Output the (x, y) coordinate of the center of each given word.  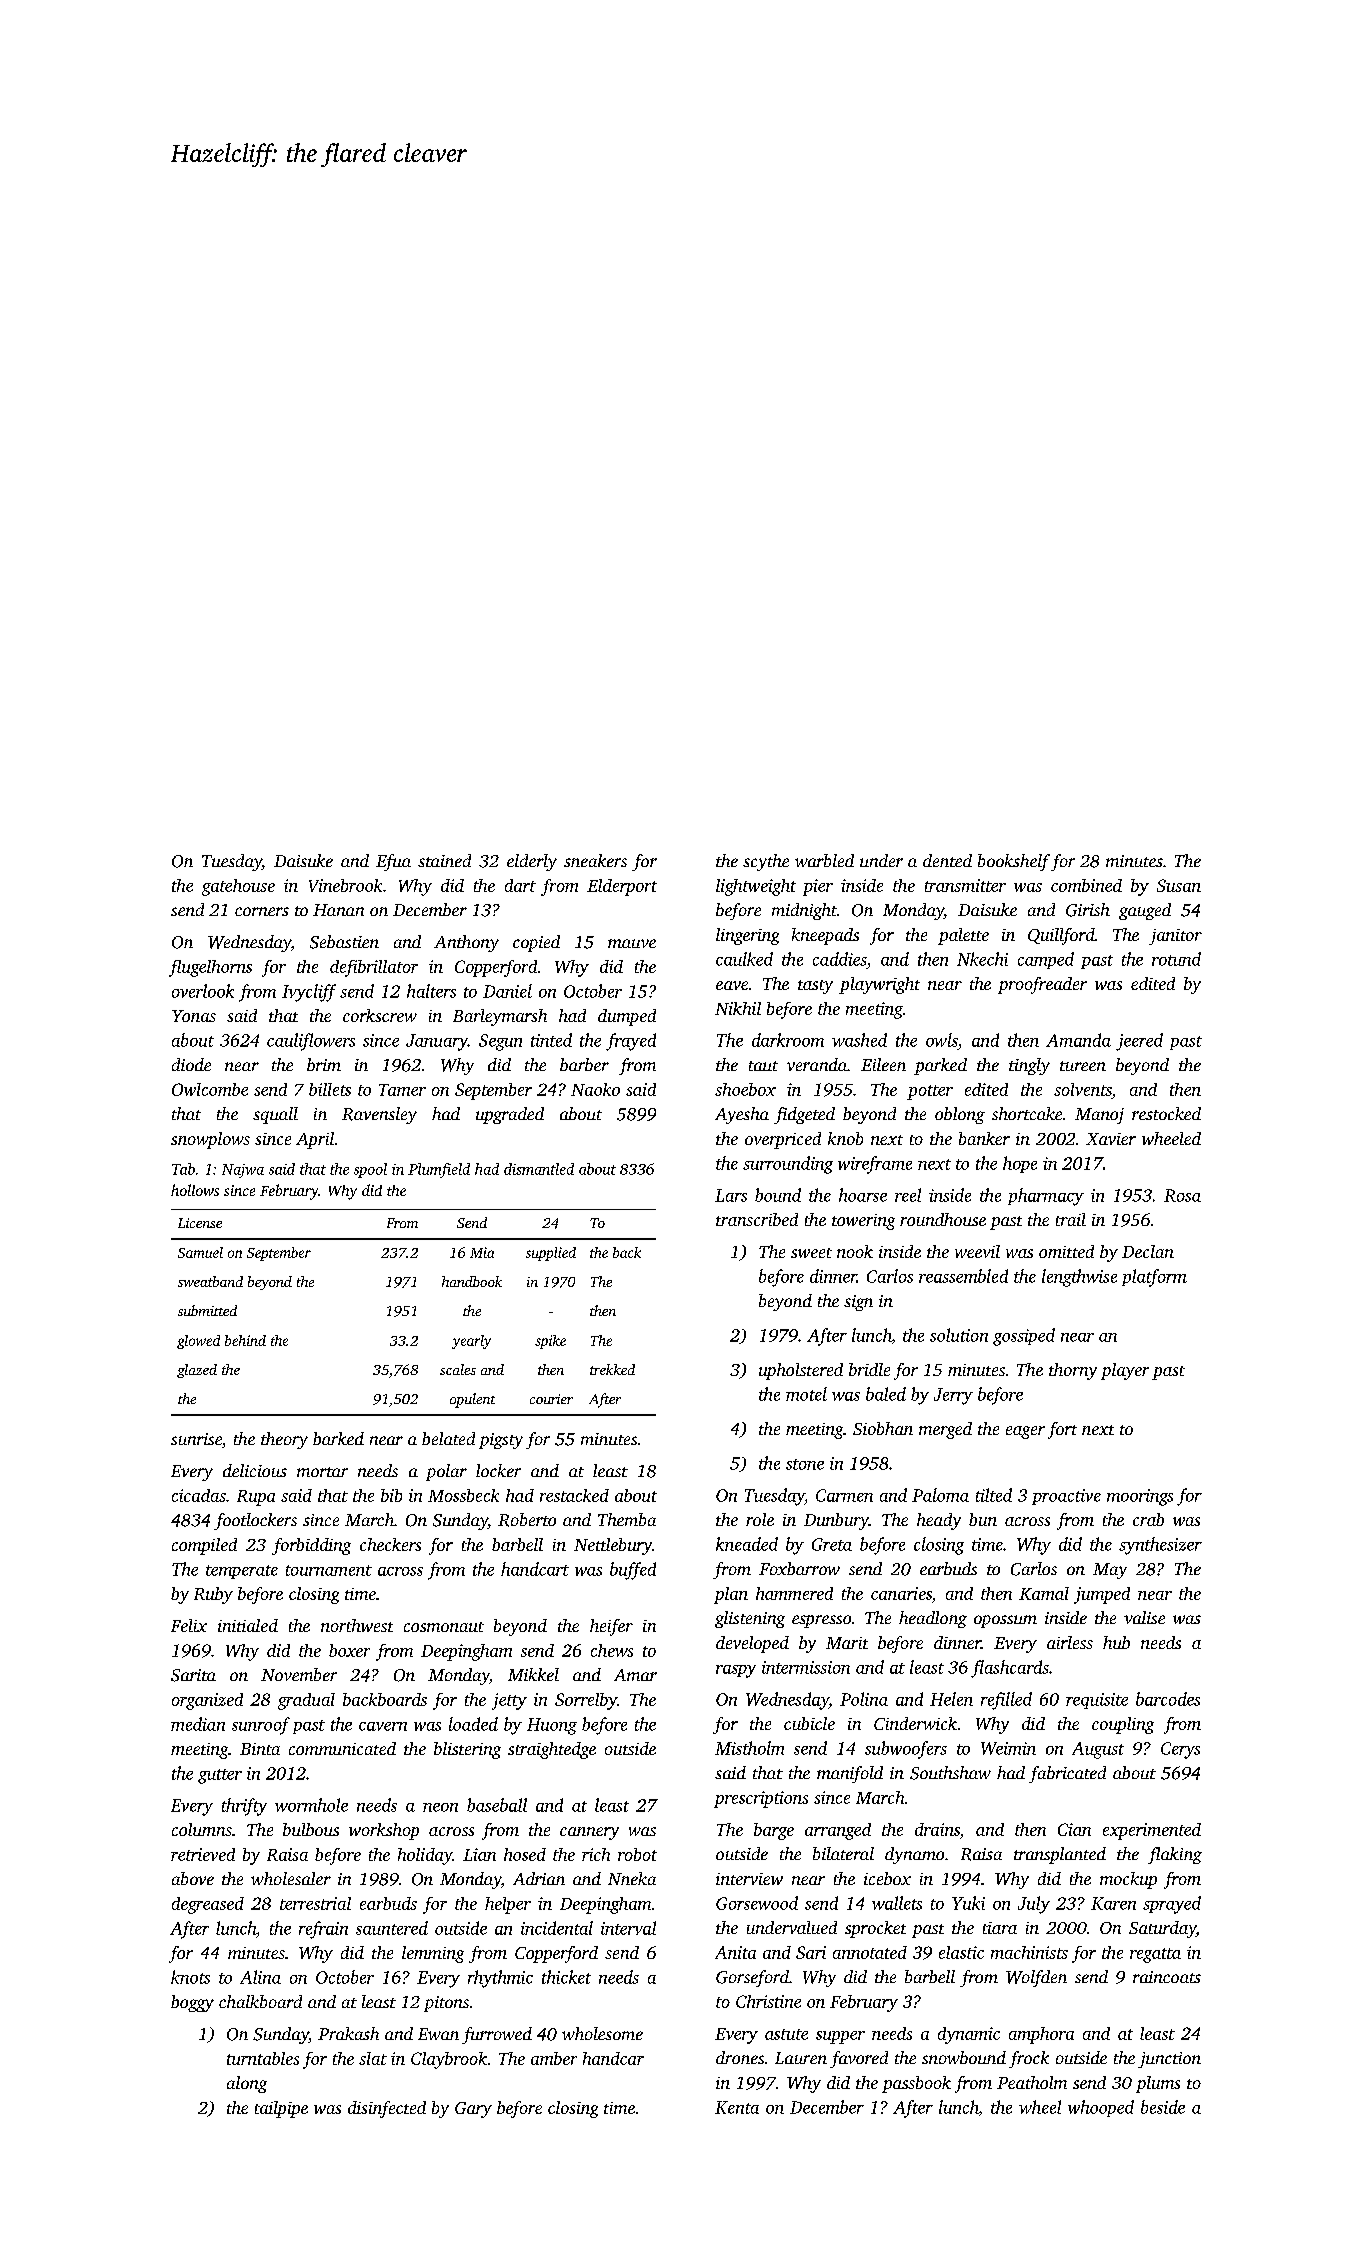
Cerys (1180, 1750)
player (1125, 1371)
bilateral (843, 1853)
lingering (747, 936)
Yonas (194, 1016)
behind (245, 1340)
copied (536, 943)
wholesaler (291, 1878)
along (247, 2084)
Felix (189, 1625)
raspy (736, 1671)
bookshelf (1014, 862)
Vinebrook (345, 885)
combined (1086, 885)
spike (550, 1342)
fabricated (1067, 1774)
